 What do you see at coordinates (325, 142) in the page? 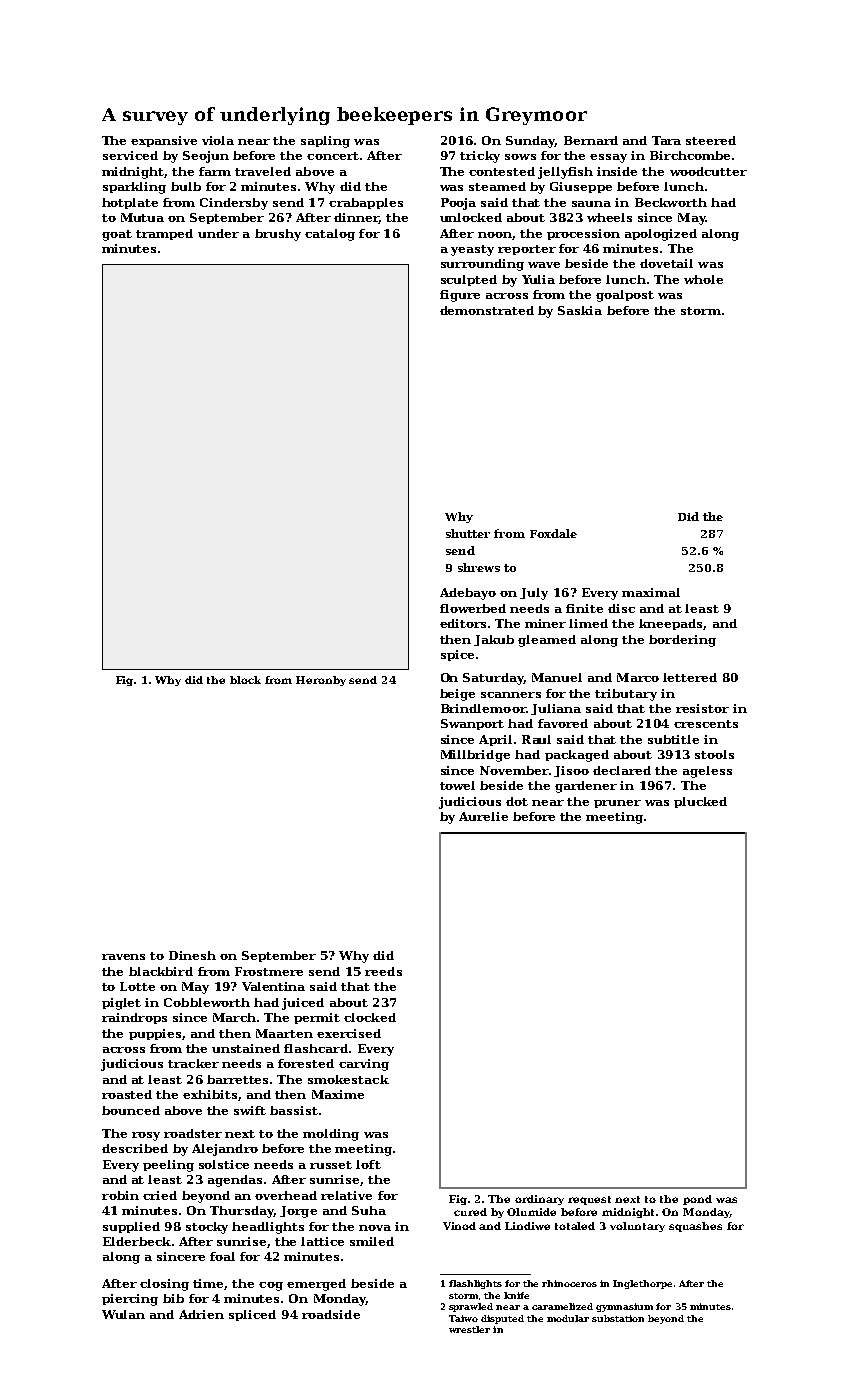
I see `sapling` at bounding box center [325, 142].
